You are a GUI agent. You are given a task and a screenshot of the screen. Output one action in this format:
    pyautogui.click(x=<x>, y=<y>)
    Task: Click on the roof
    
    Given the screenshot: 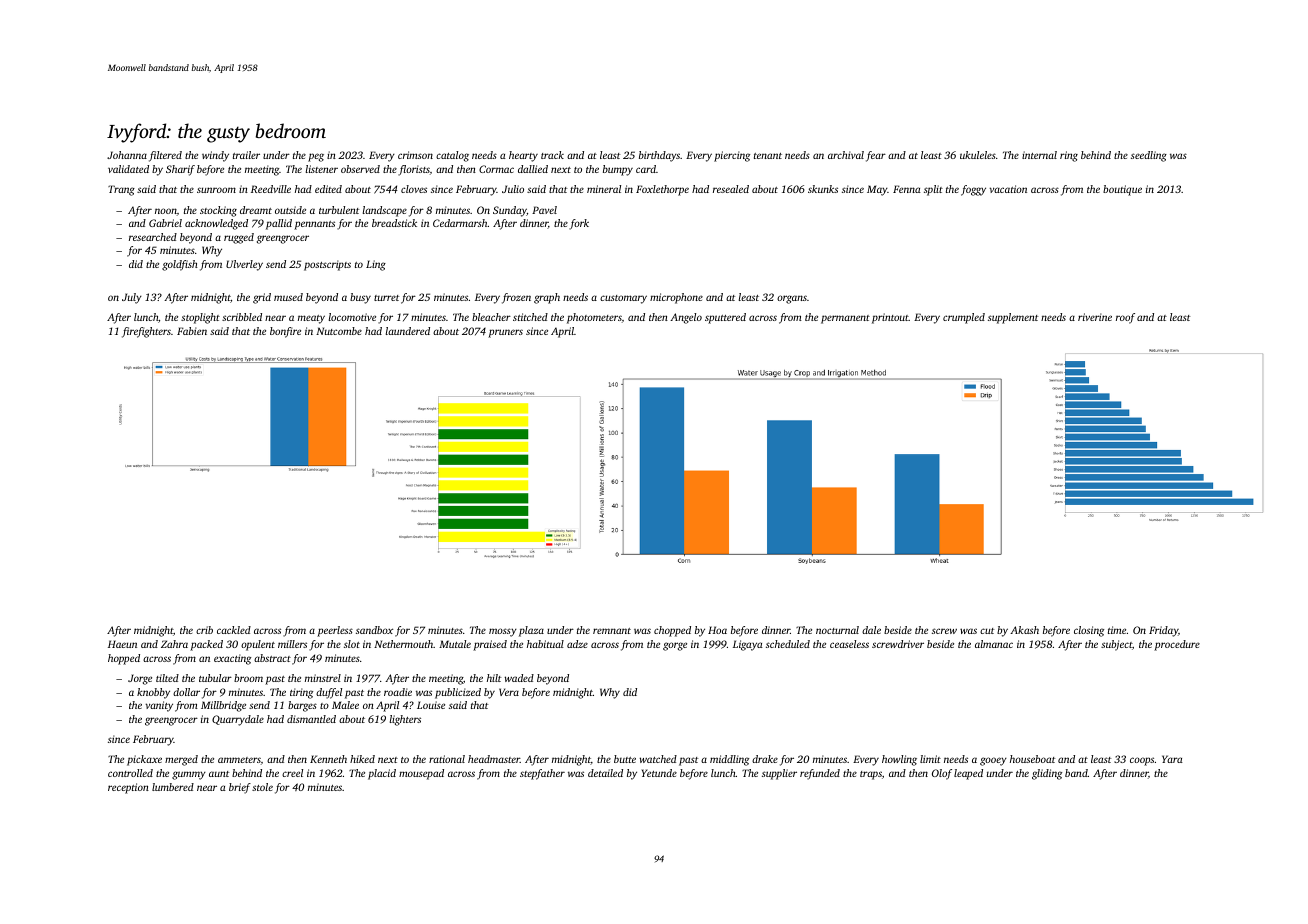 What is the action you would take?
    pyautogui.click(x=1125, y=318)
